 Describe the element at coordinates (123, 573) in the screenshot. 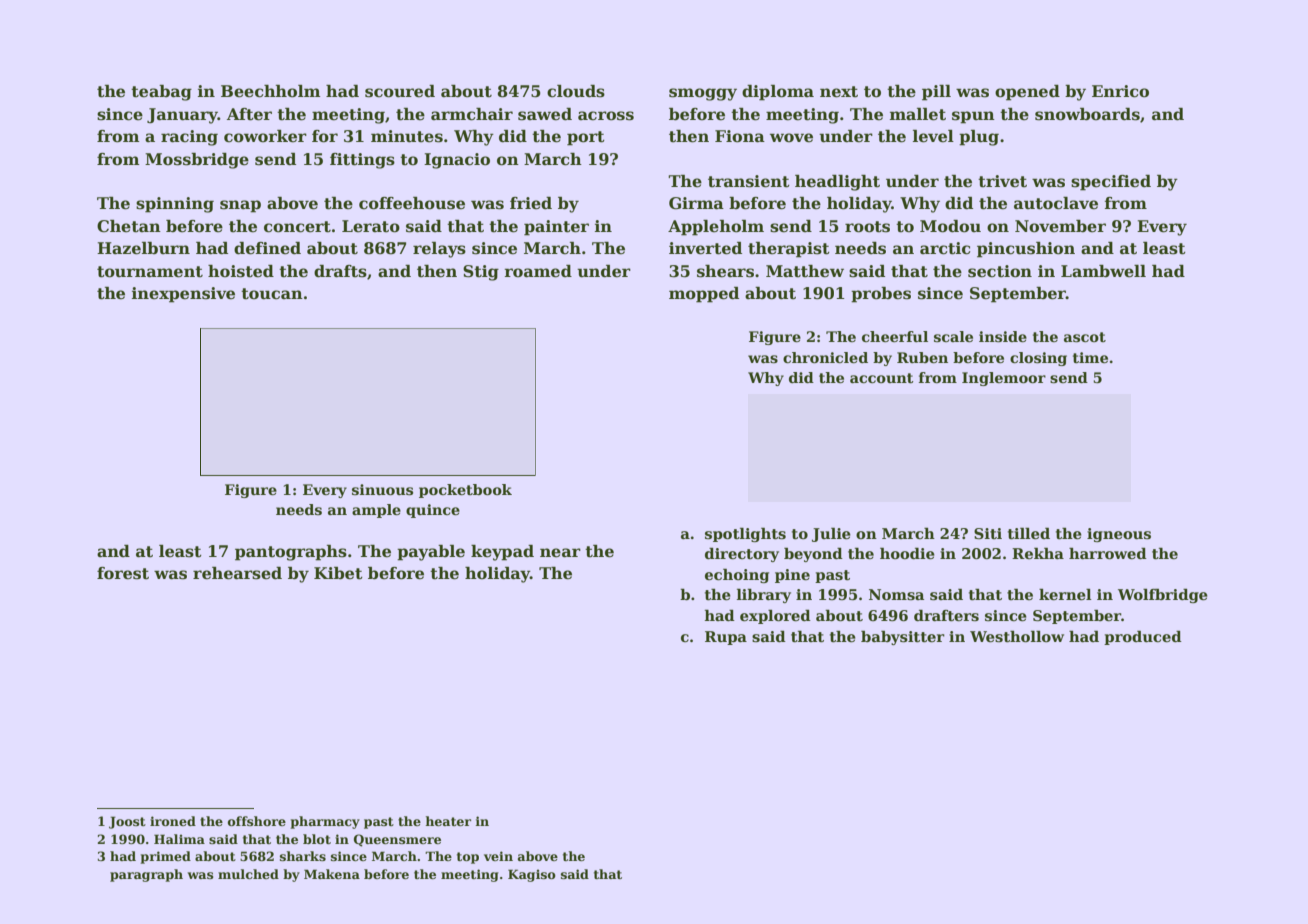

I see `forest` at that location.
